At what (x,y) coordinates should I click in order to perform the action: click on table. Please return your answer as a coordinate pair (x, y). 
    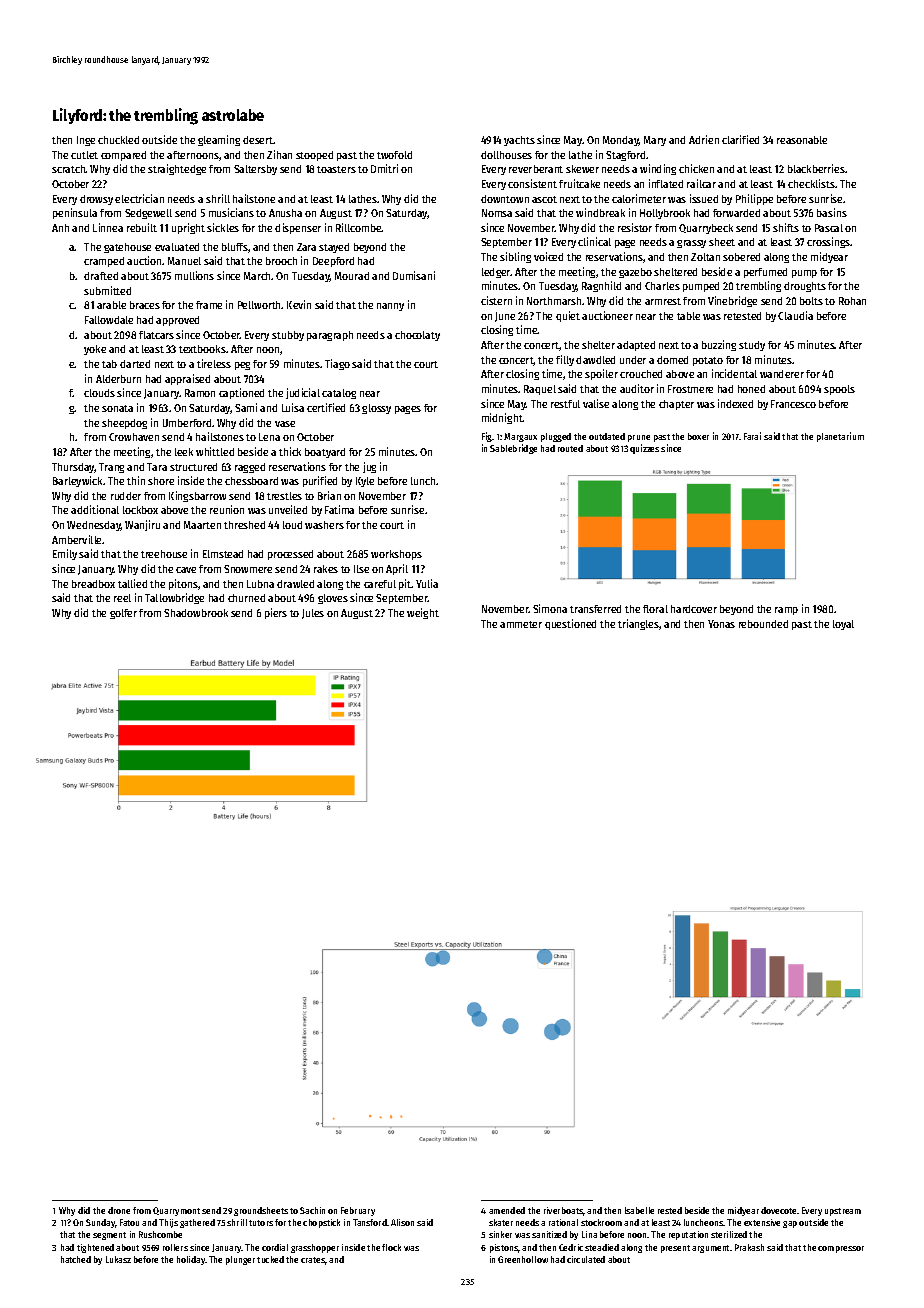
    Looking at the image, I should click on (688, 316).
